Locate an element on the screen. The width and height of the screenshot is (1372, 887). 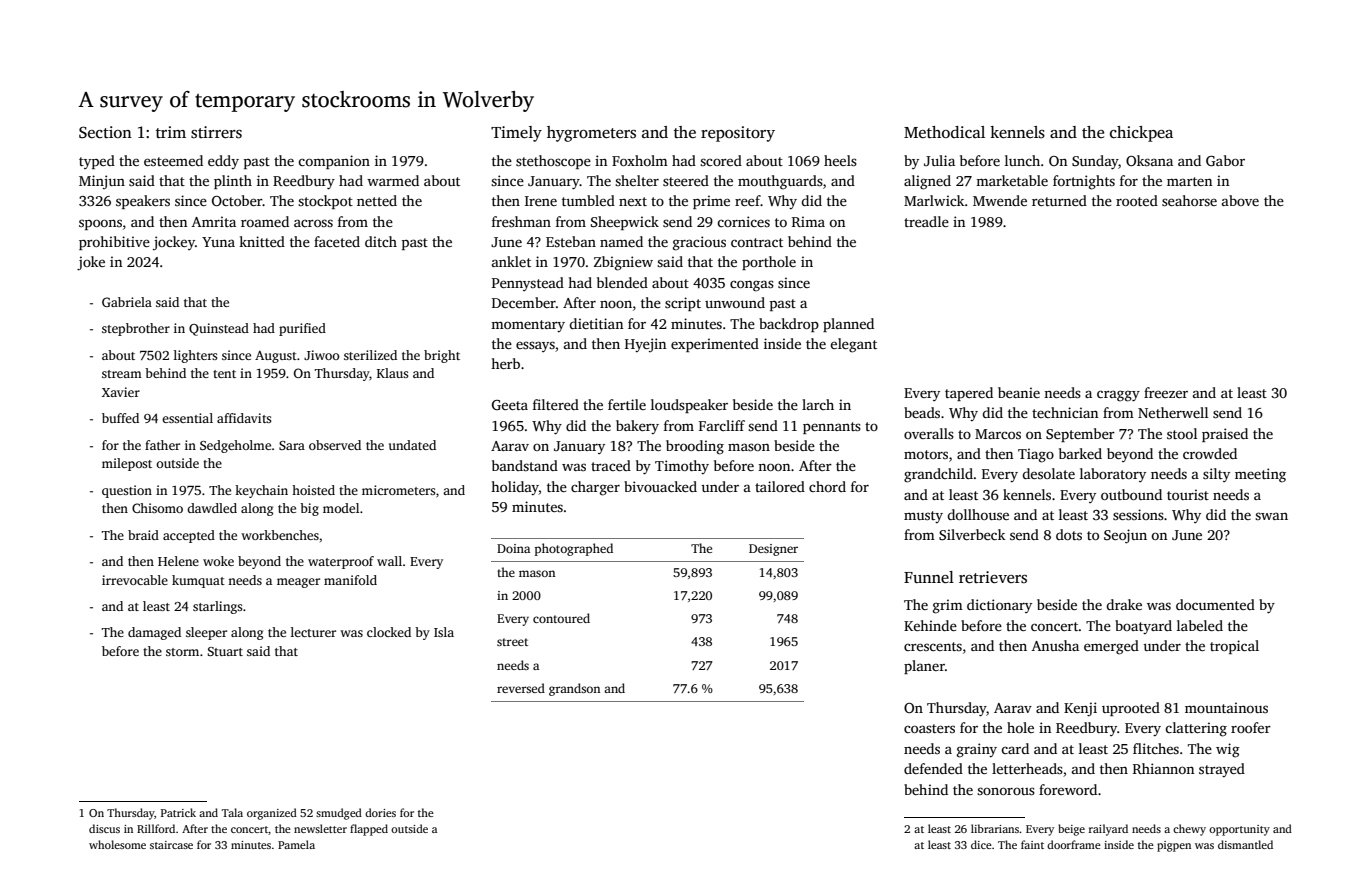
opportunity is located at coordinates (1239, 830).
